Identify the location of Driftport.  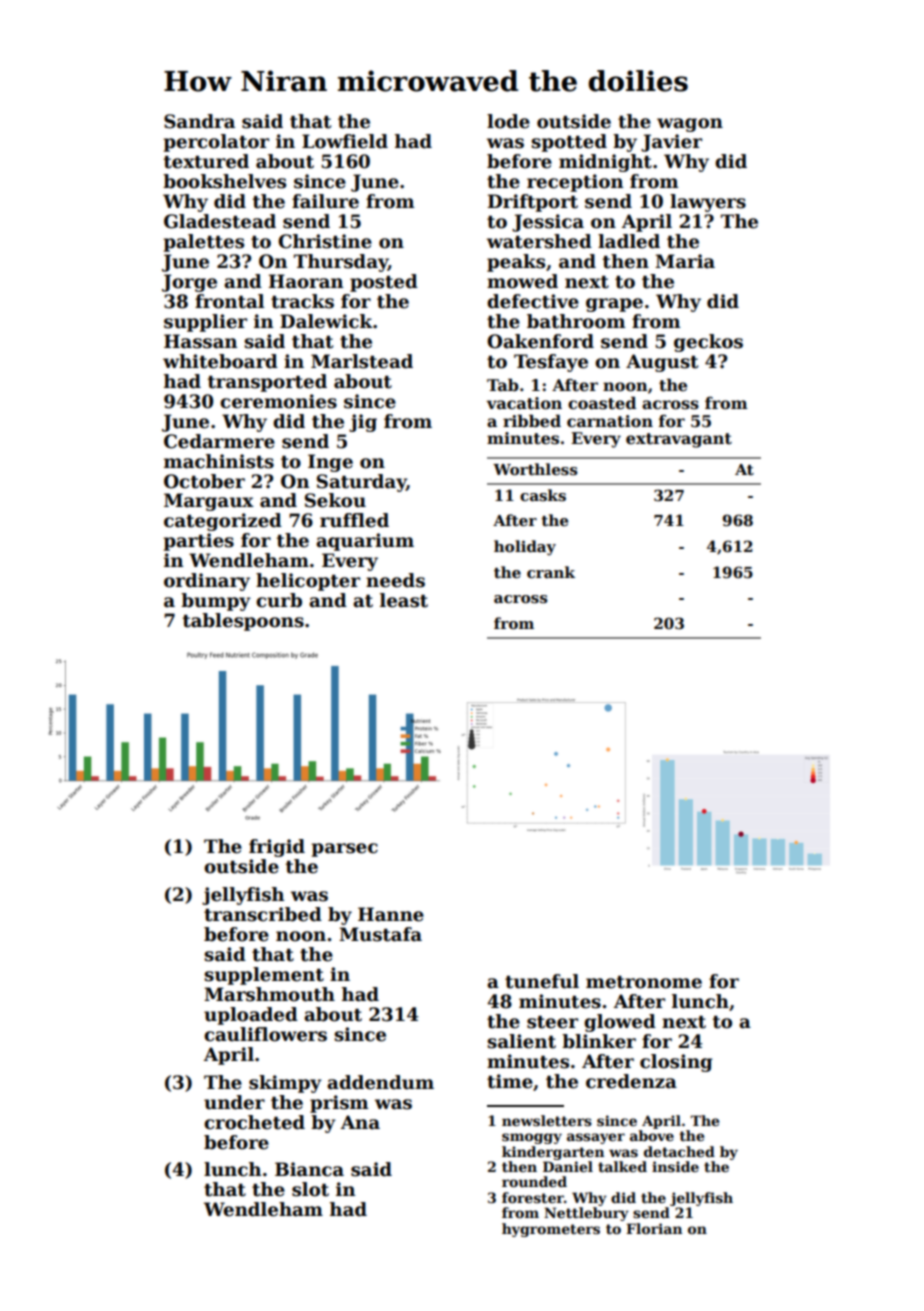
(533, 203).
